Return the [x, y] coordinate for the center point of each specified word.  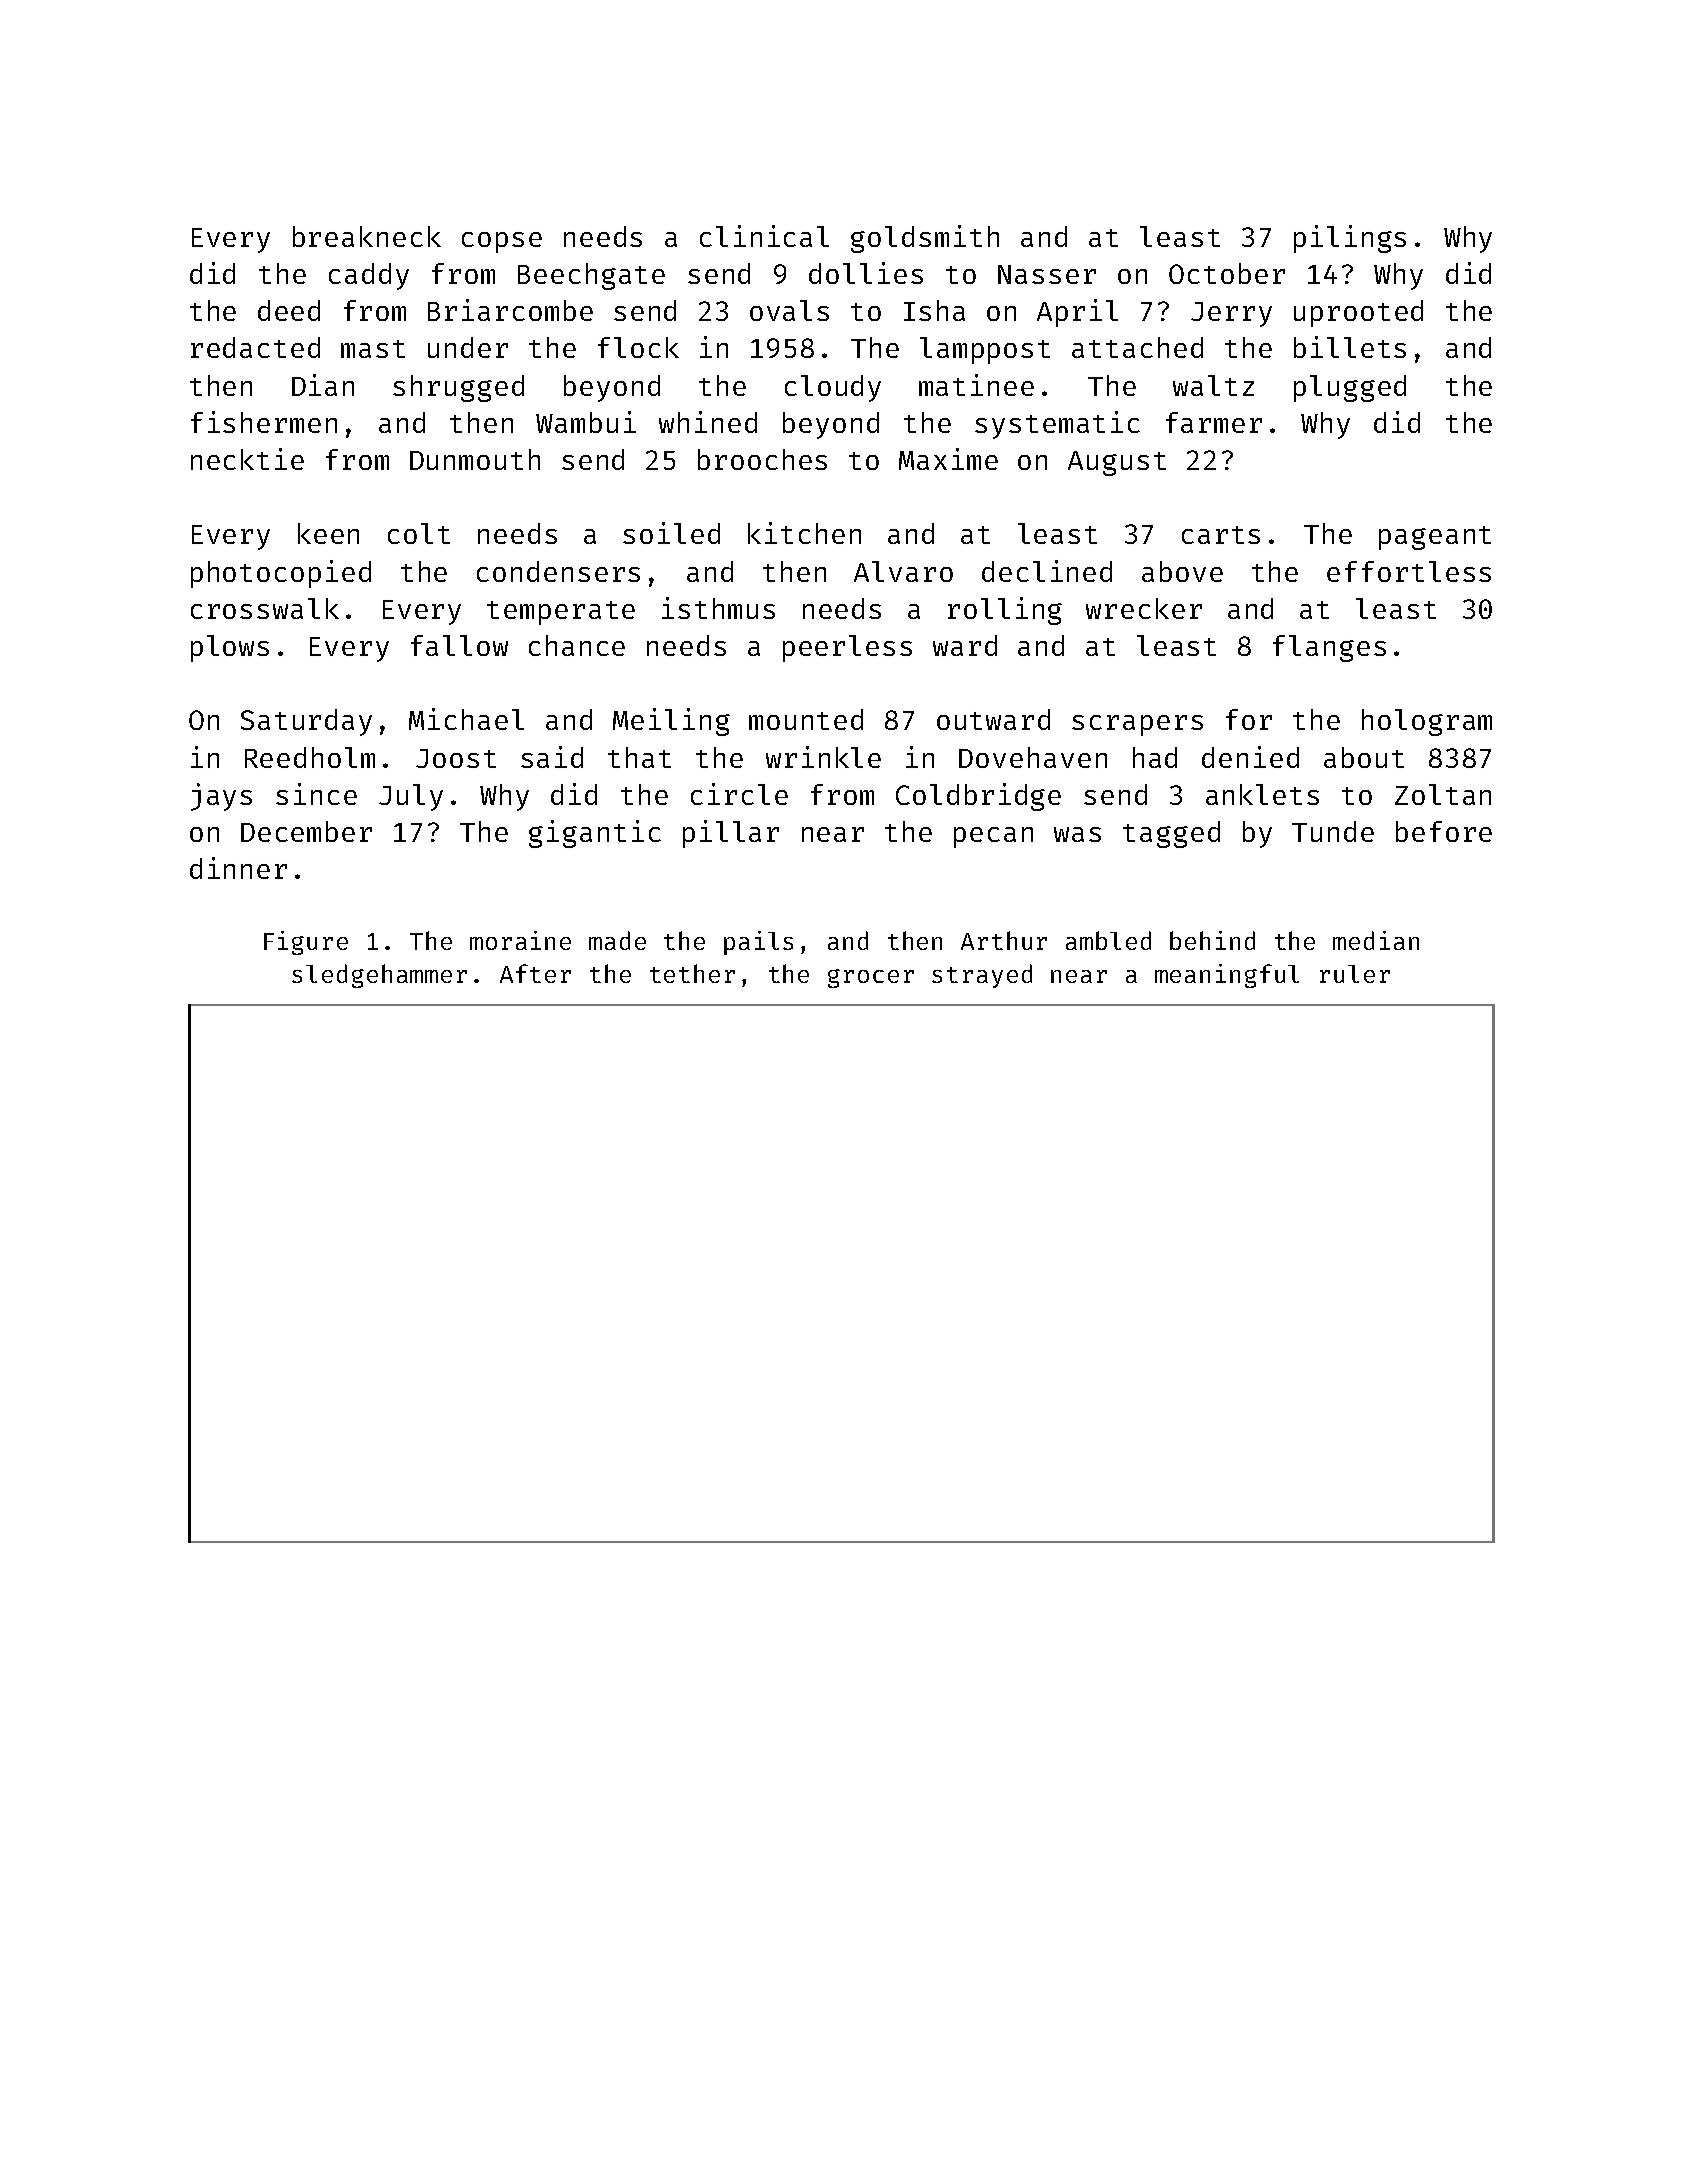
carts [1221, 535]
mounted [806, 719]
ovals [789, 310]
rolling [1005, 611]
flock [638, 347]
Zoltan [1443, 794]
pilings [1350, 239]
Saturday [306, 722]
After [535, 973]
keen [328, 533]
